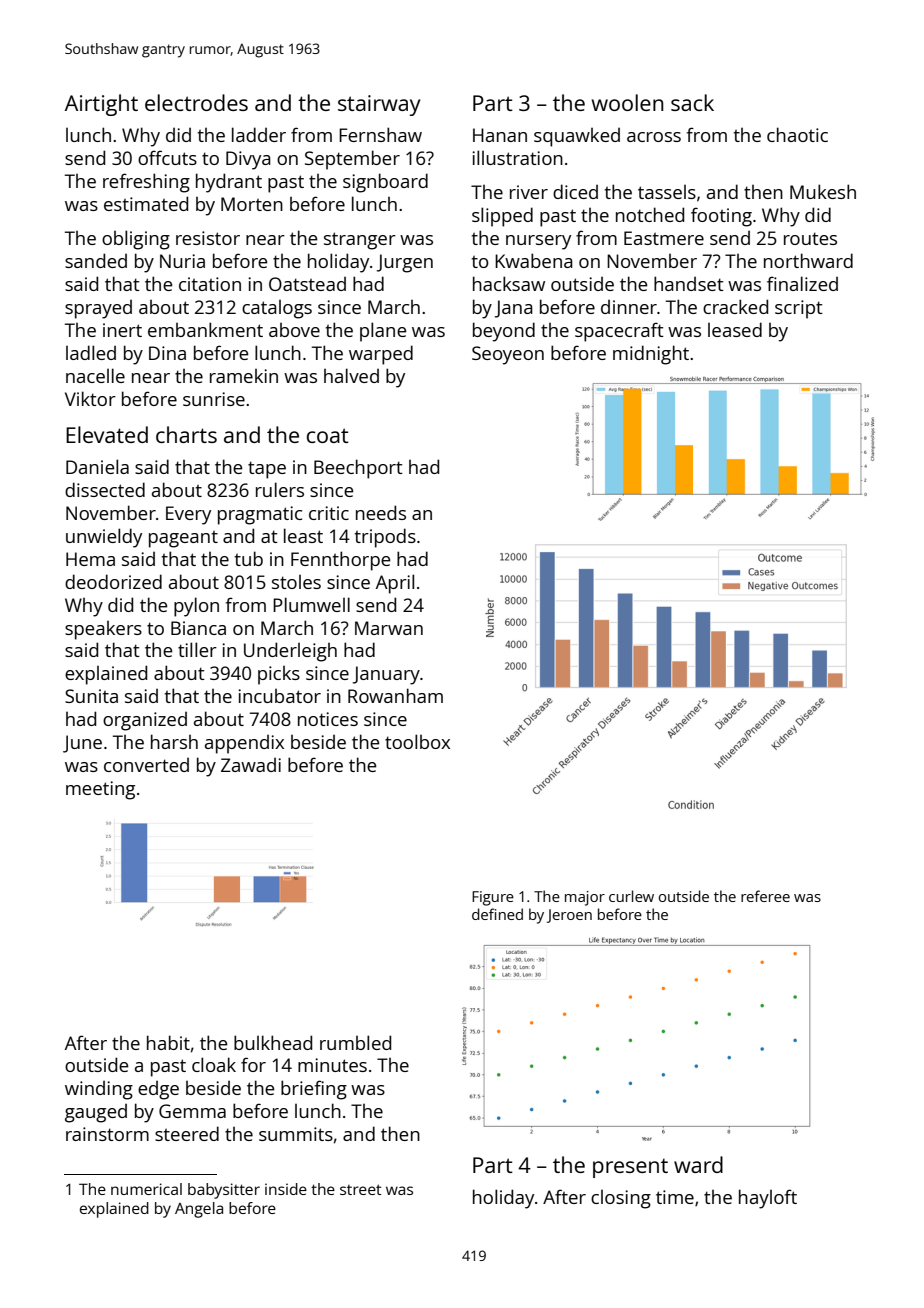  What do you see at coordinates (199, 1210) in the screenshot?
I see `Angela` at bounding box center [199, 1210].
